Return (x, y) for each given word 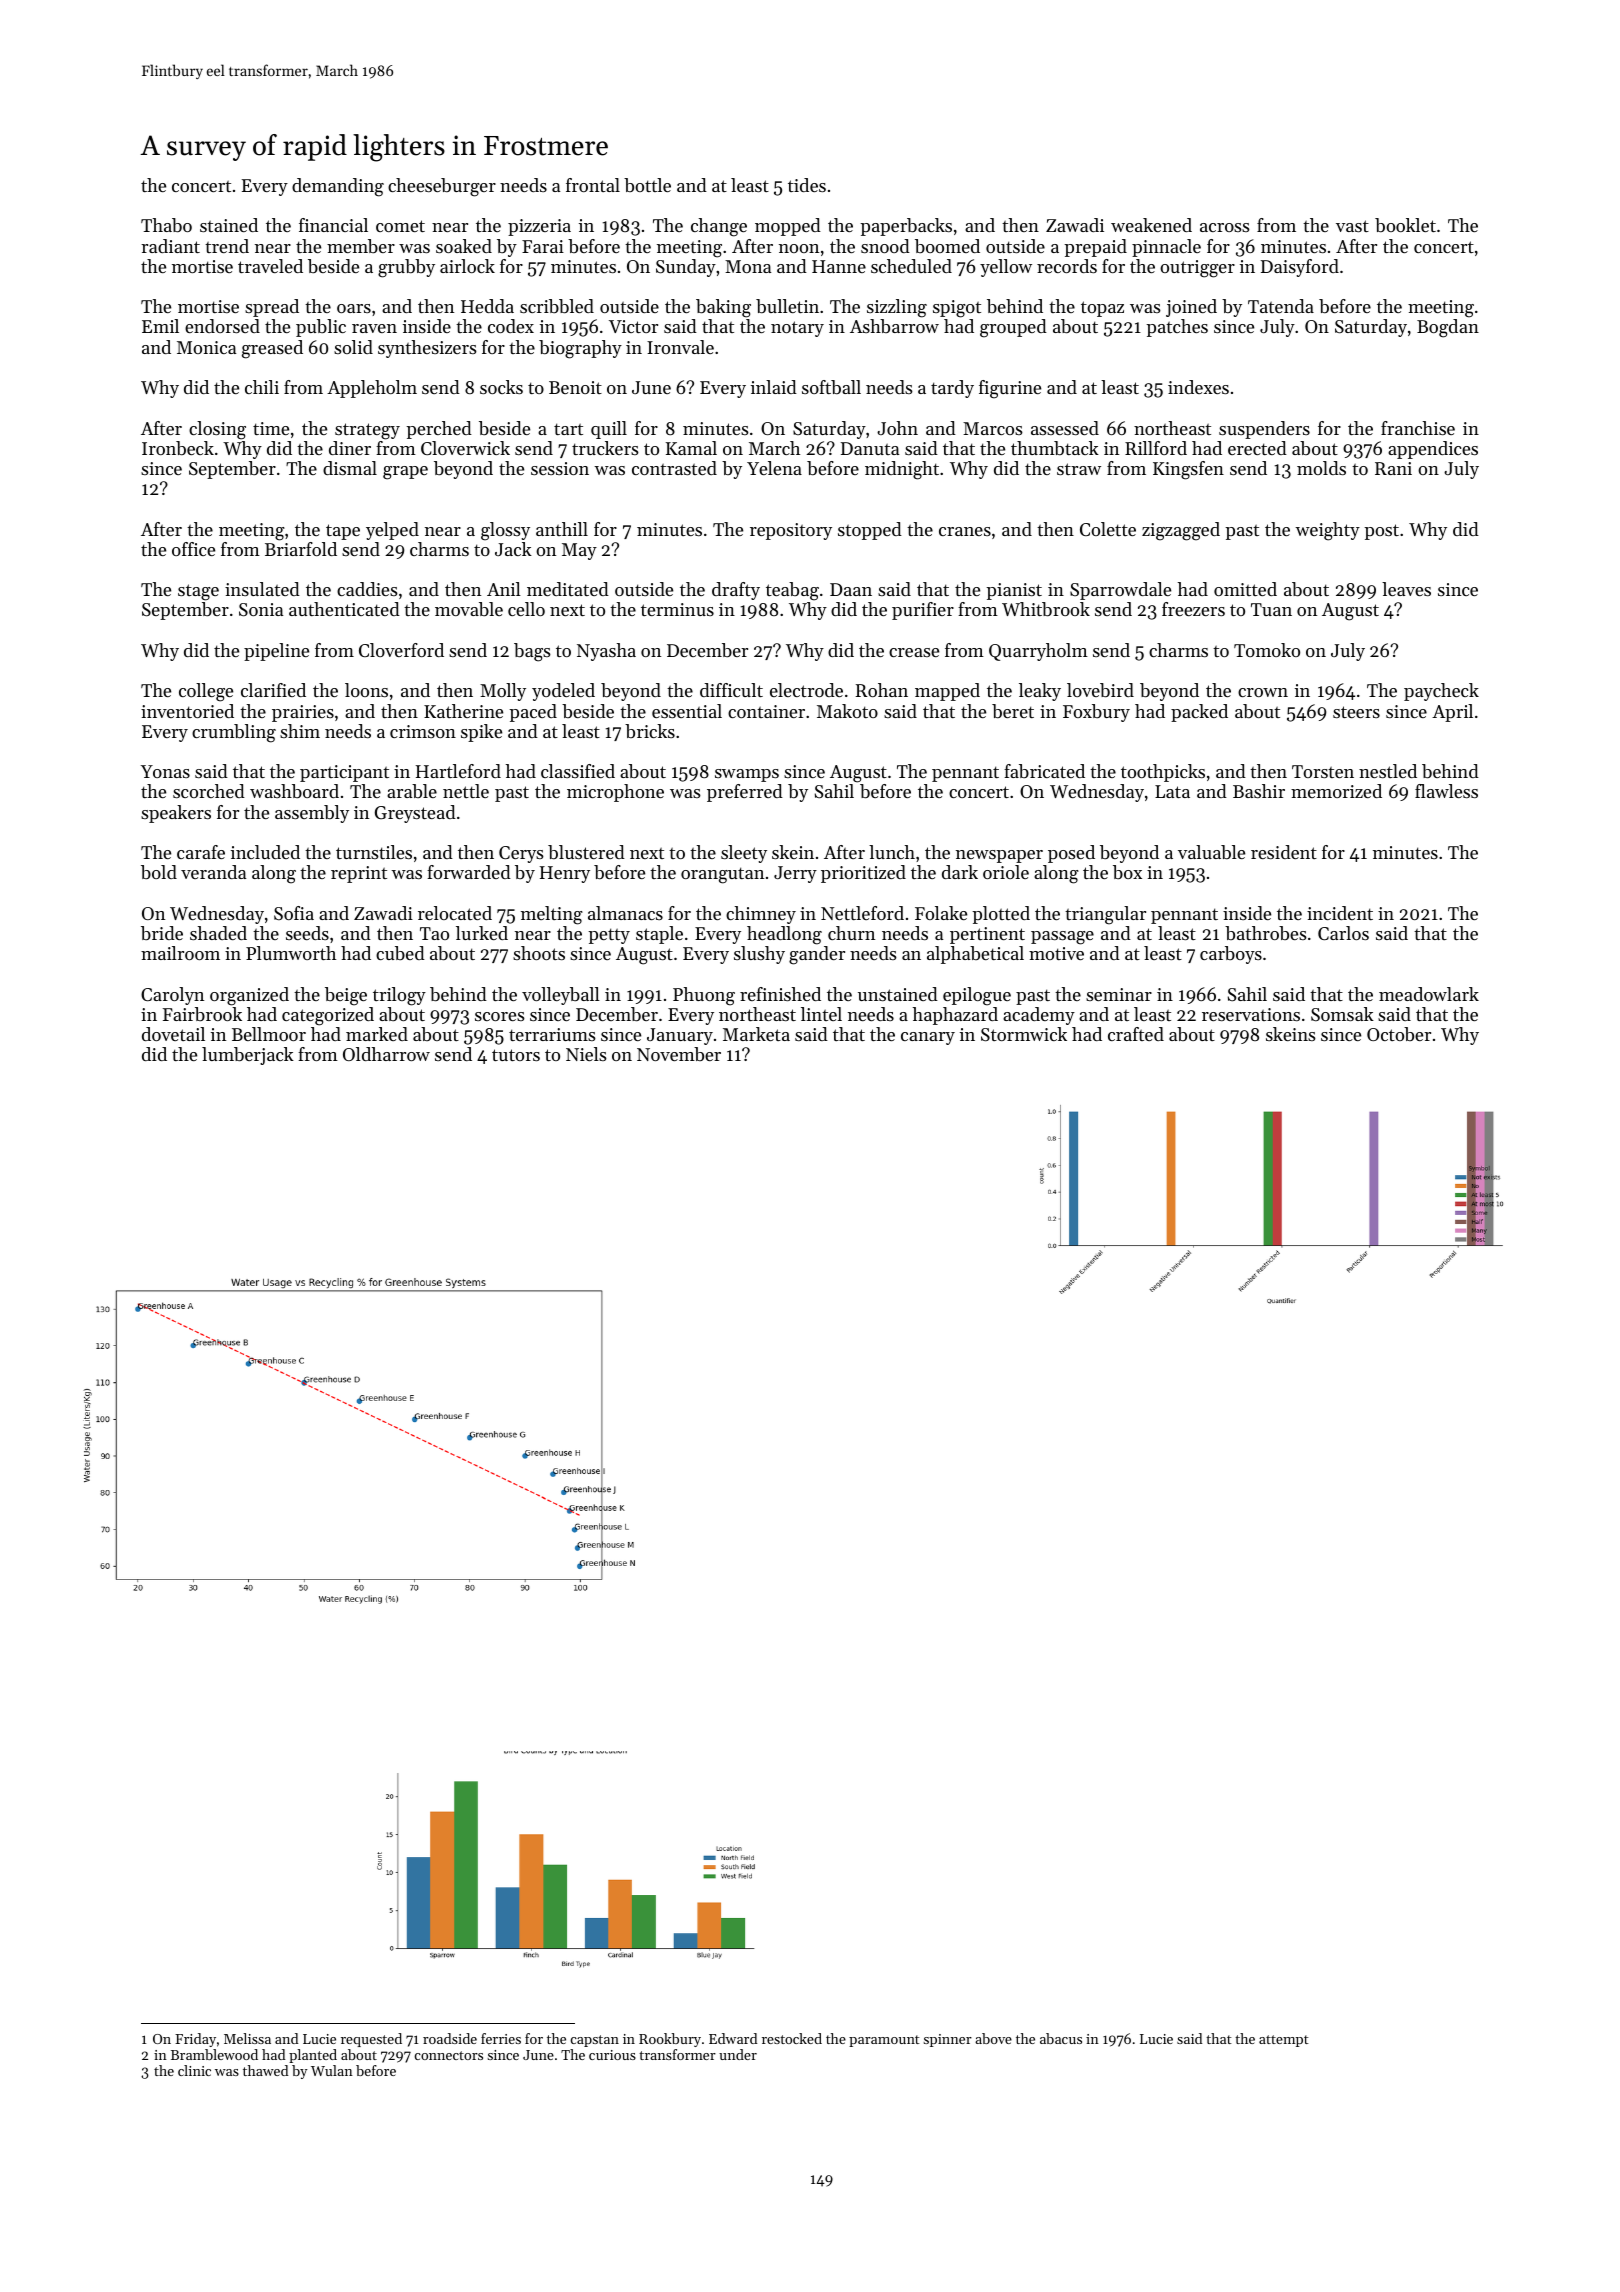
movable (469, 609)
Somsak (1342, 1014)
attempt (1284, 2041)
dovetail (173, 1034)
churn (851, 933)
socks (501, 387)
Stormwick (1024, 1034)
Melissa (247, 2038)
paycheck (1441, 692)
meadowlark (1429, 994)
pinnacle (1166, 248)
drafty (736, 591)
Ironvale (680, 347)
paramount (884, 2041)
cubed (400, 953)
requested (371, 2040)
